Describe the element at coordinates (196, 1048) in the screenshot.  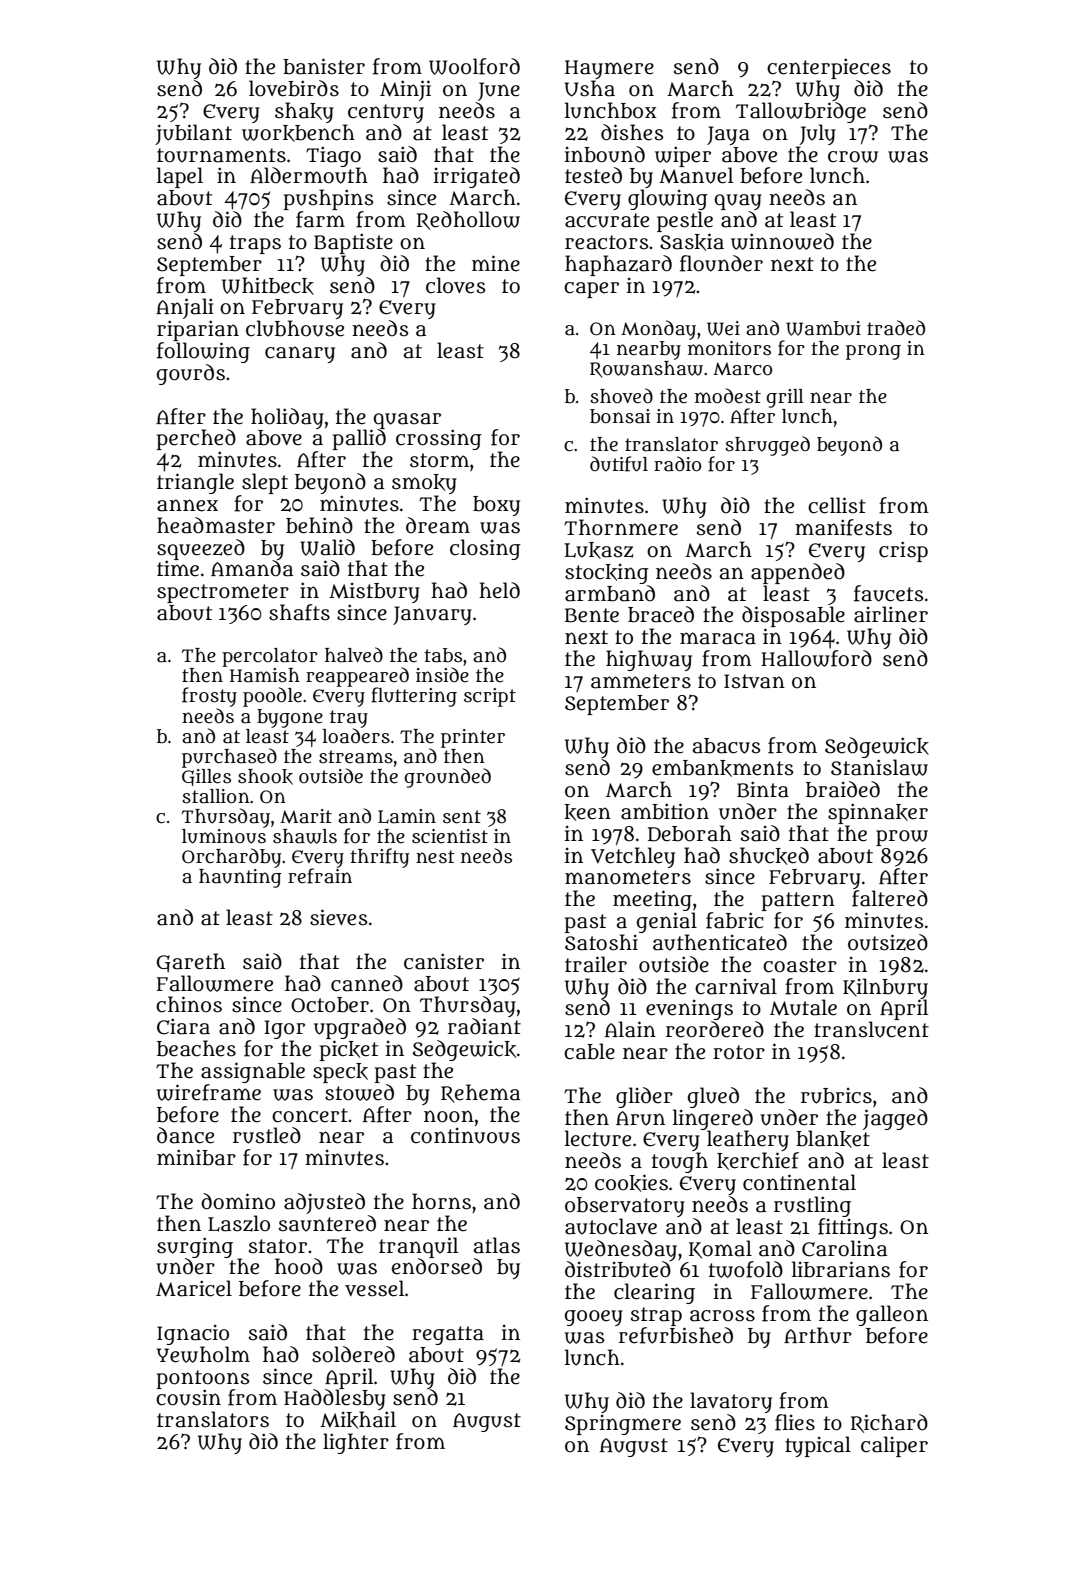
I see `beaches` at that location.
